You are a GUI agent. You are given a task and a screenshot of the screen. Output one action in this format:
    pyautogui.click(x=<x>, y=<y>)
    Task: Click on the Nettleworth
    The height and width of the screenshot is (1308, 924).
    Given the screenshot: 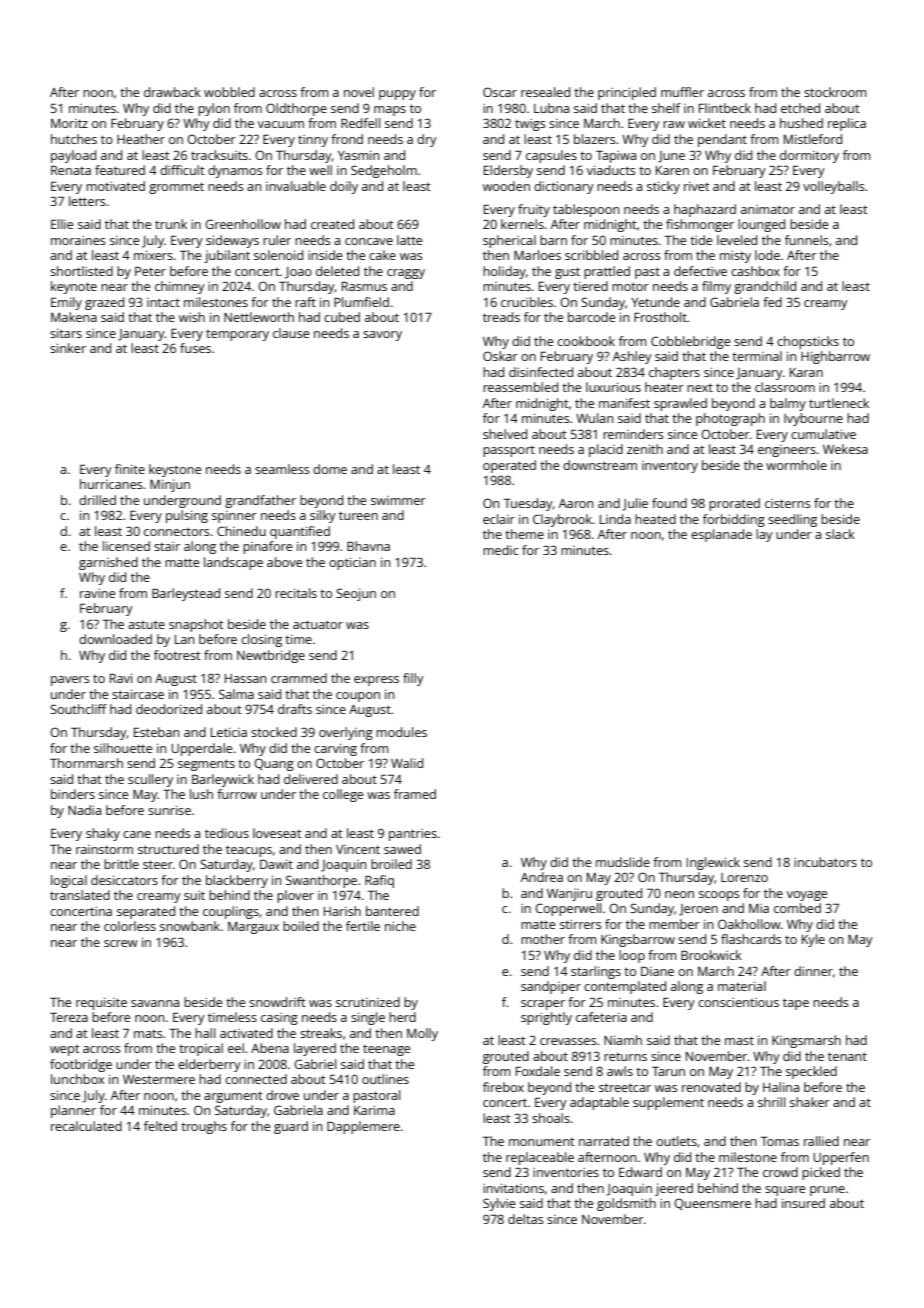 What is the action you would take?
    pyautogui.click(x=259, y=317)
